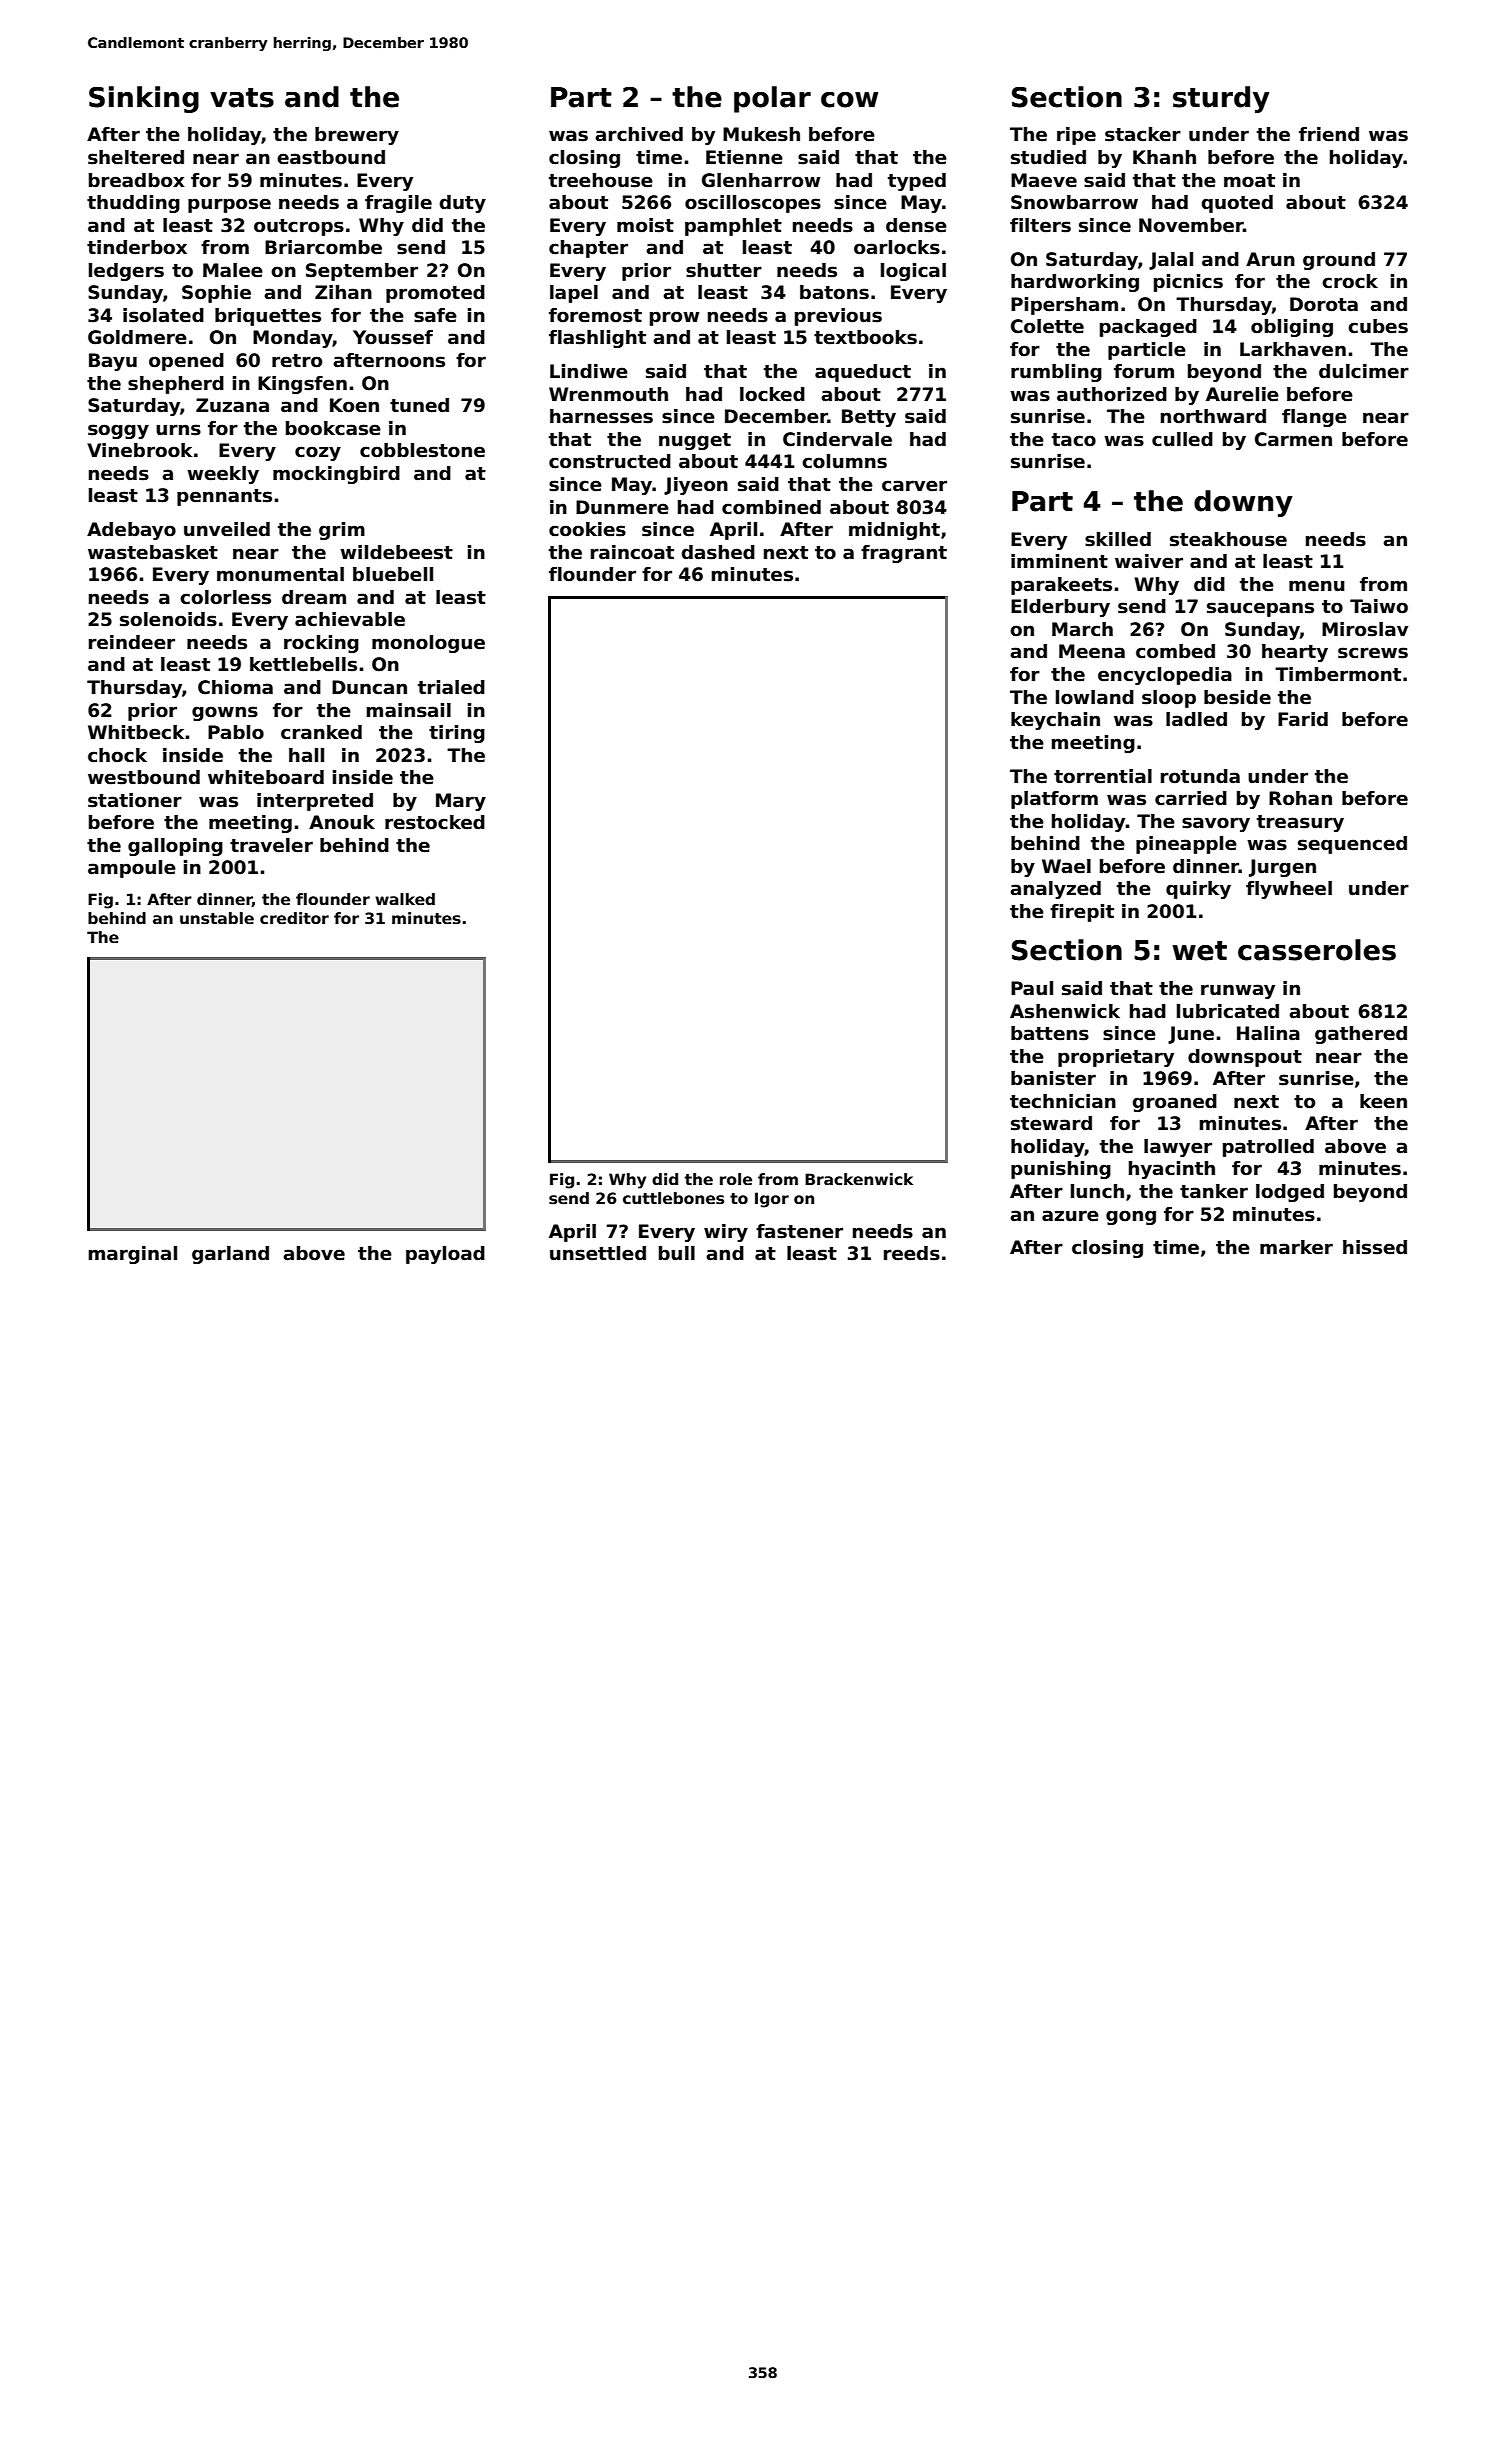 The width and height of the page is (1496, 2464). What do you see at coordinates (1270, 259) in the page?
I see `Arun` at bounding box center [1270, 259].
